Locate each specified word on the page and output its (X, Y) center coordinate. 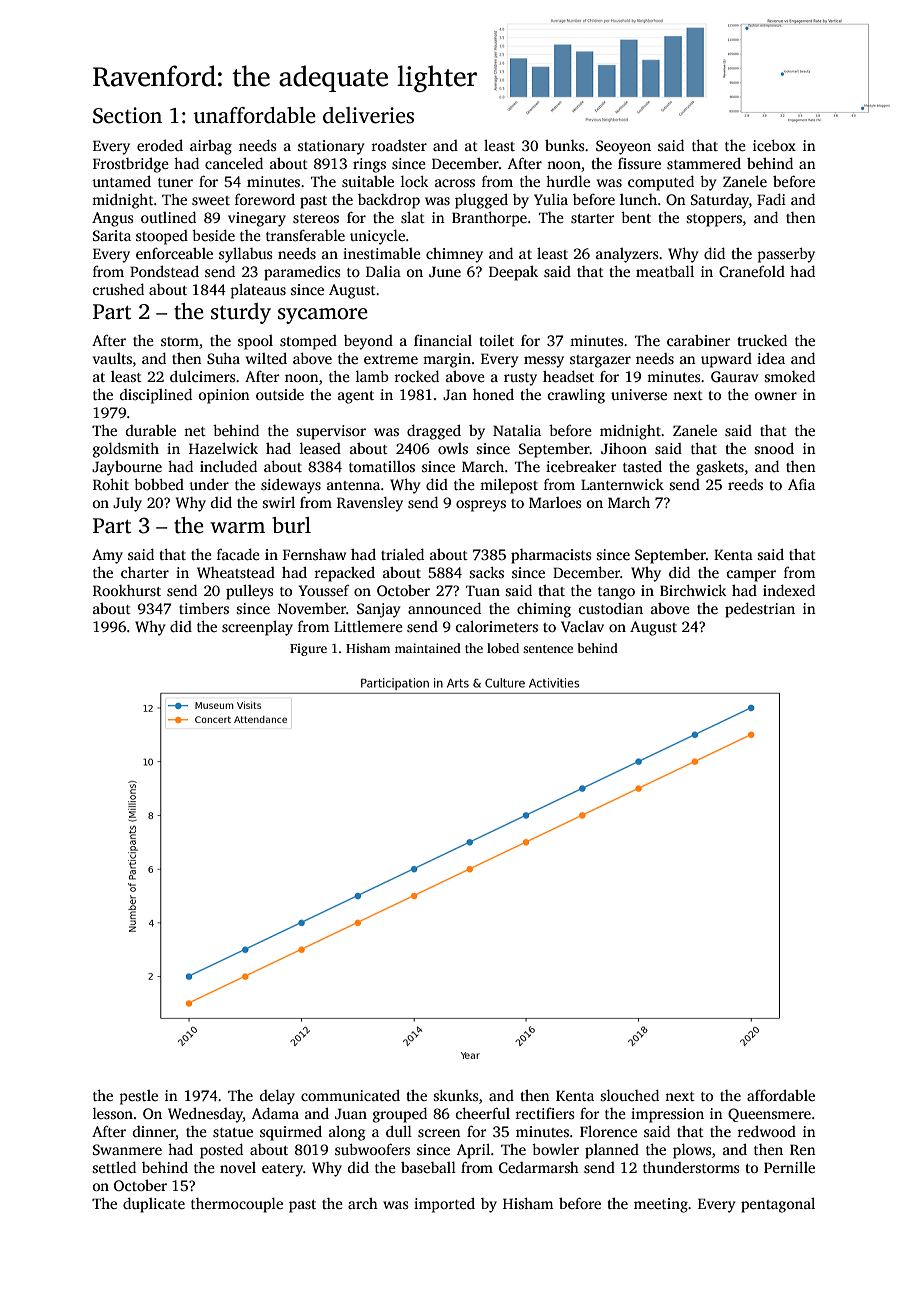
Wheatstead (236, 572)
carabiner (698, 340)
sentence (548, 649)
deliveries (368, 115)
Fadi (771, 199)
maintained (428, 648)
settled (114, 1167)
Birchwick (693, 590)
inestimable (382, 253)
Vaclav (582, 626)
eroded (160, 145)
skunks (455, 1095)
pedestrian (760, 610)
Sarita (112, 235)
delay (277, 1097)
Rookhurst (127, 590)
